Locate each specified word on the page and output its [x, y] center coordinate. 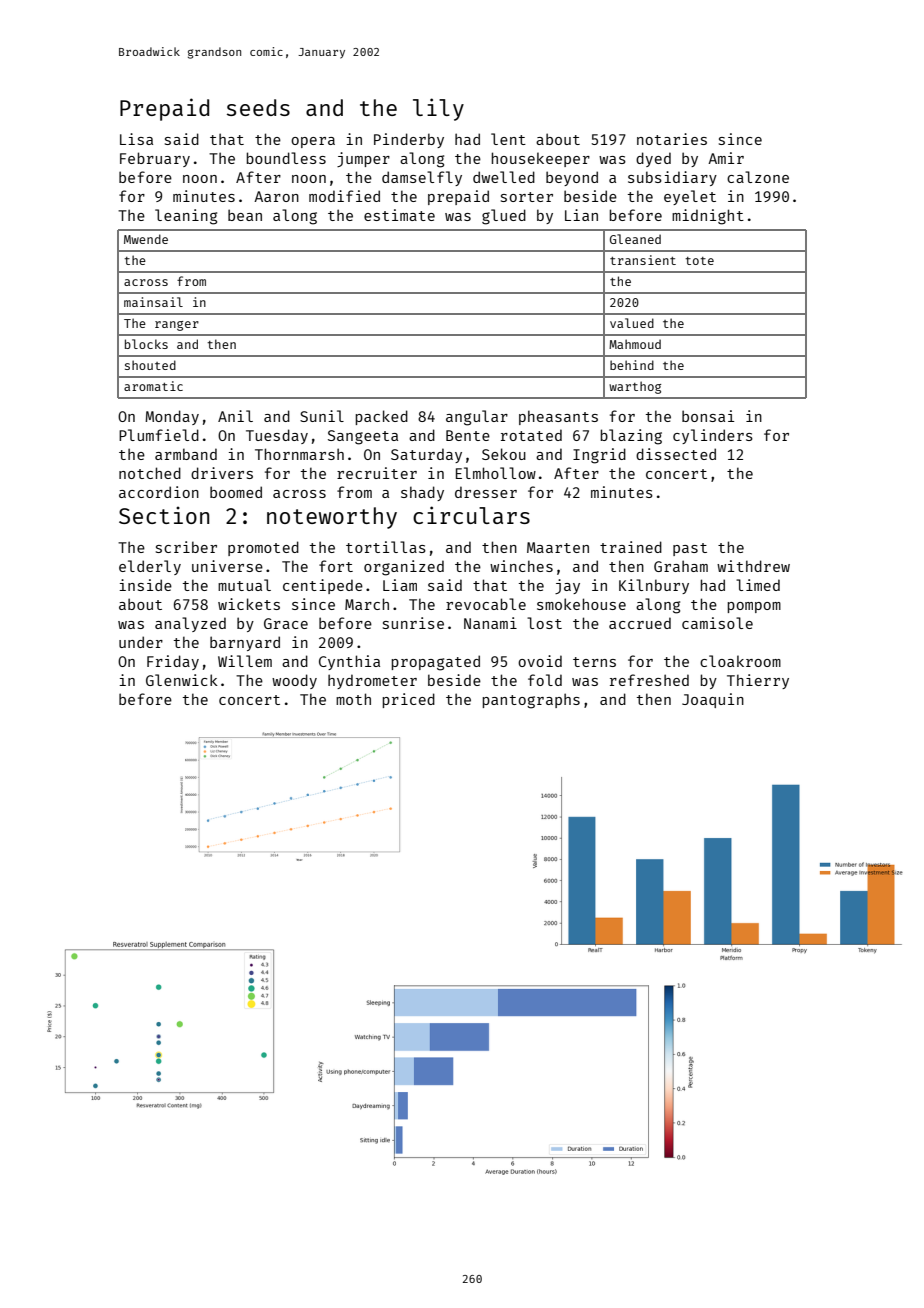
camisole [717, 623]
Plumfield [159, 435]
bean [245, 215]
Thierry [758, 681]
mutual [244, 585]
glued [504, 217]
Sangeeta [363, 437]
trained [631, 547]
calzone [758, 177]
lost [544, 623]
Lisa [136, 139]
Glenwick [182, 680]
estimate [399, 215]
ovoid [540, 661]
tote [699, 261]
